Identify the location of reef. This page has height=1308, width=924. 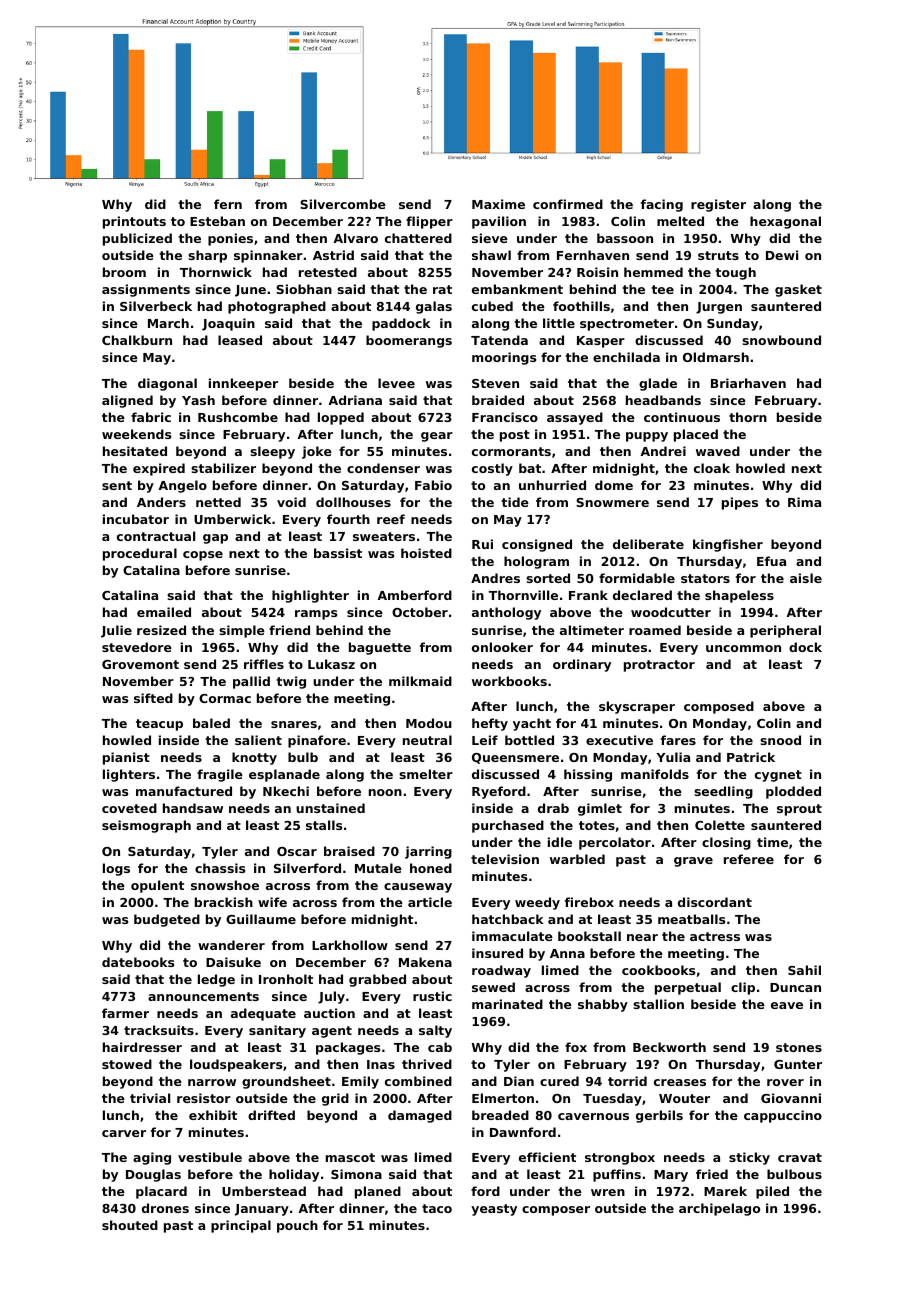
(391, 519).
